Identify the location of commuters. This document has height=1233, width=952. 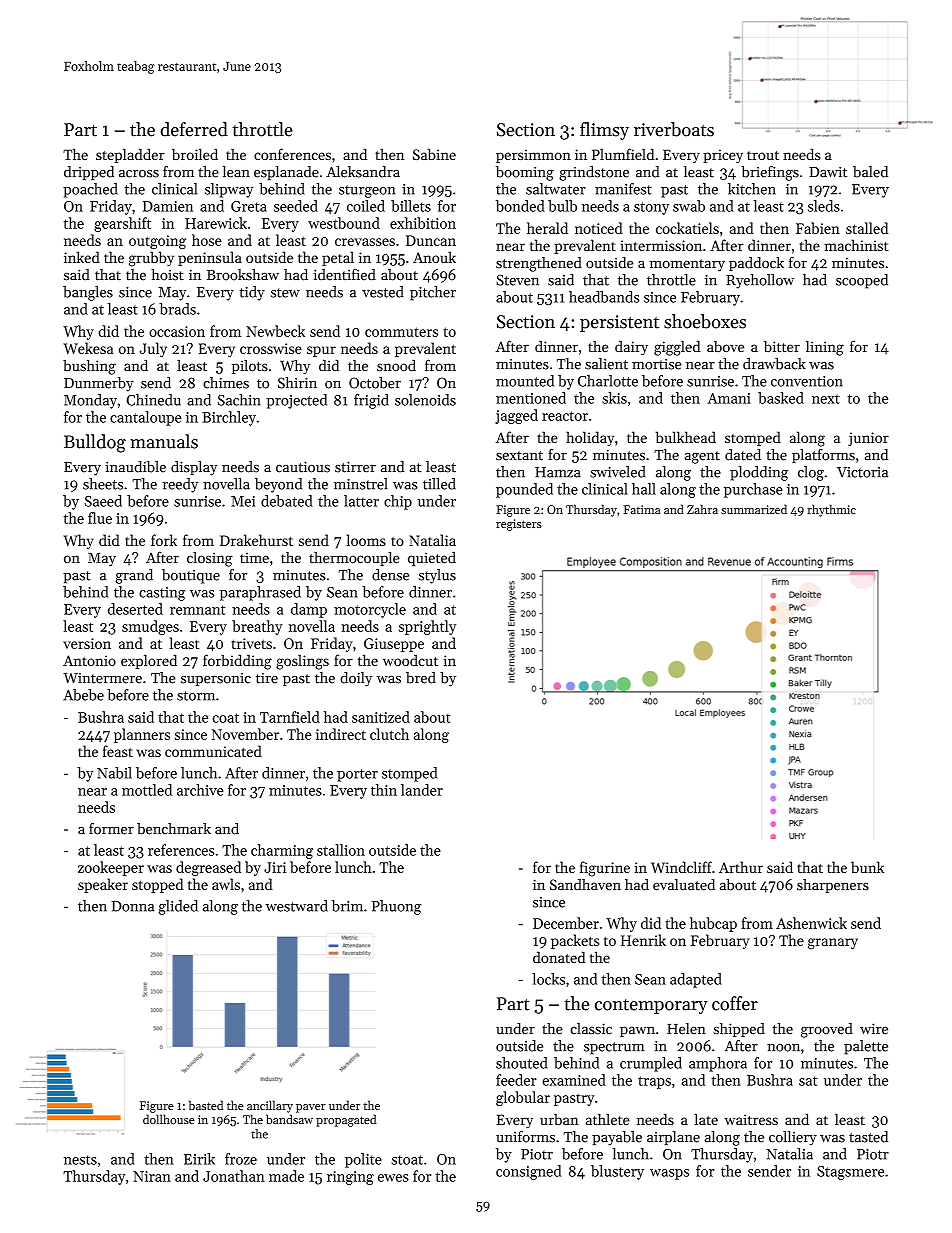
(401, 332).
